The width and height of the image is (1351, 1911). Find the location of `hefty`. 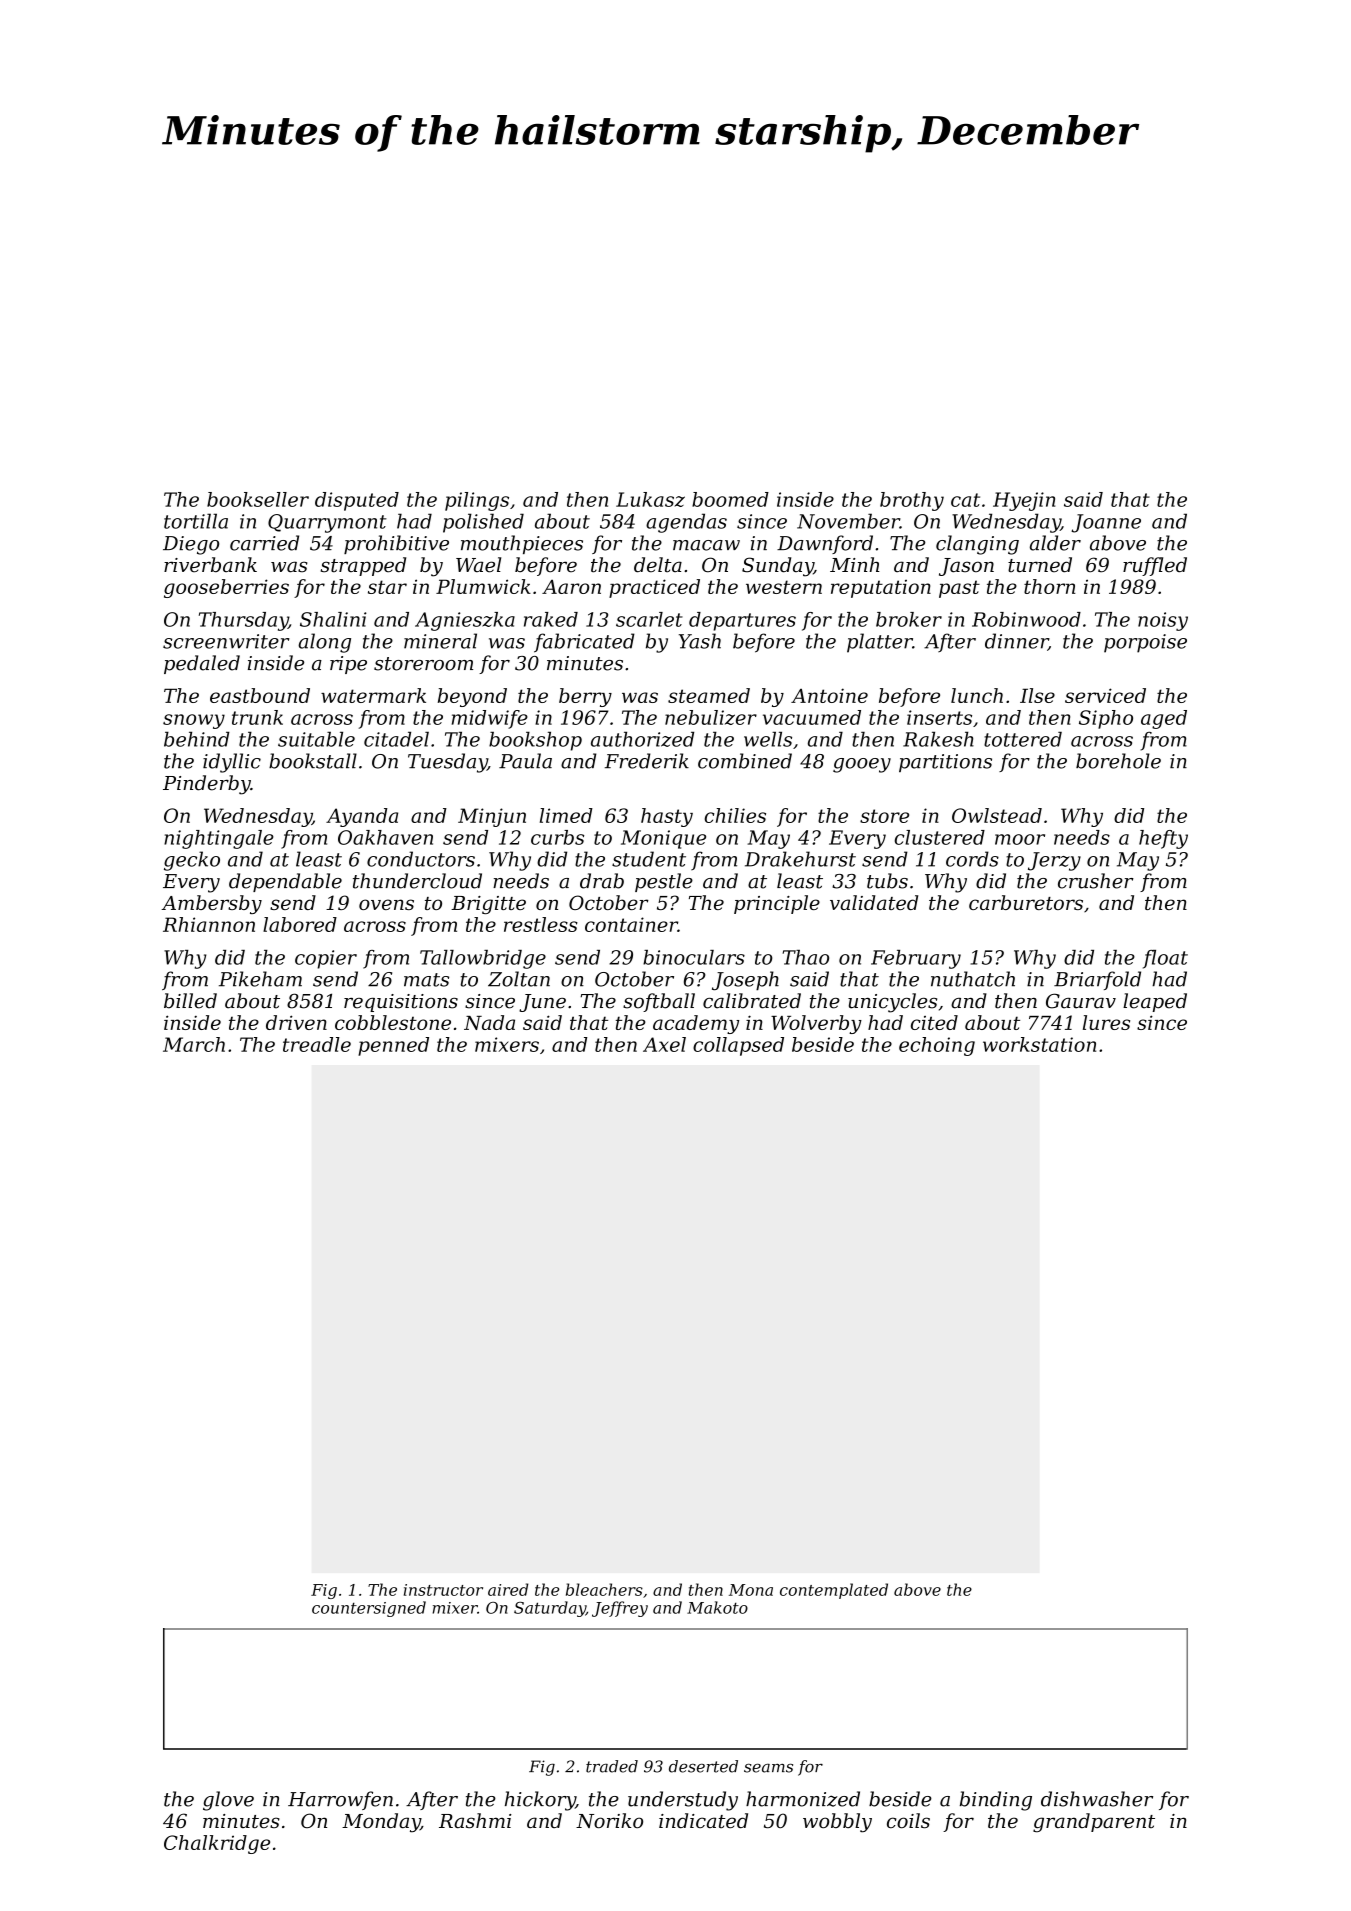

hefty is located at coordinates (1163, 839).
